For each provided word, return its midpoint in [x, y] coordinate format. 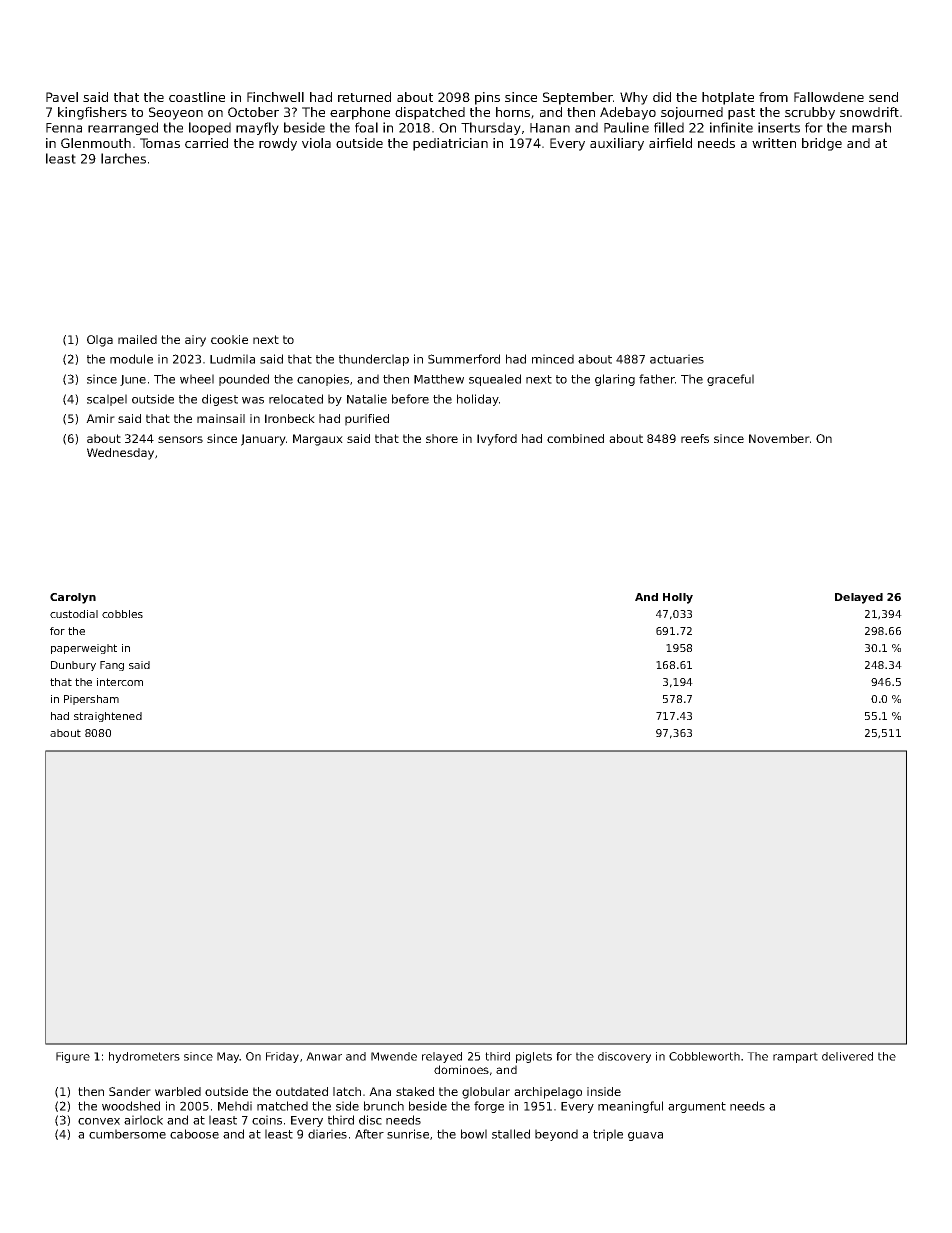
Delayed [859, 598]
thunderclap [374, 360]
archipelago [548, 1093]
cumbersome [127, 1134]
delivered [847, 1056]
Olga [100, 341]
